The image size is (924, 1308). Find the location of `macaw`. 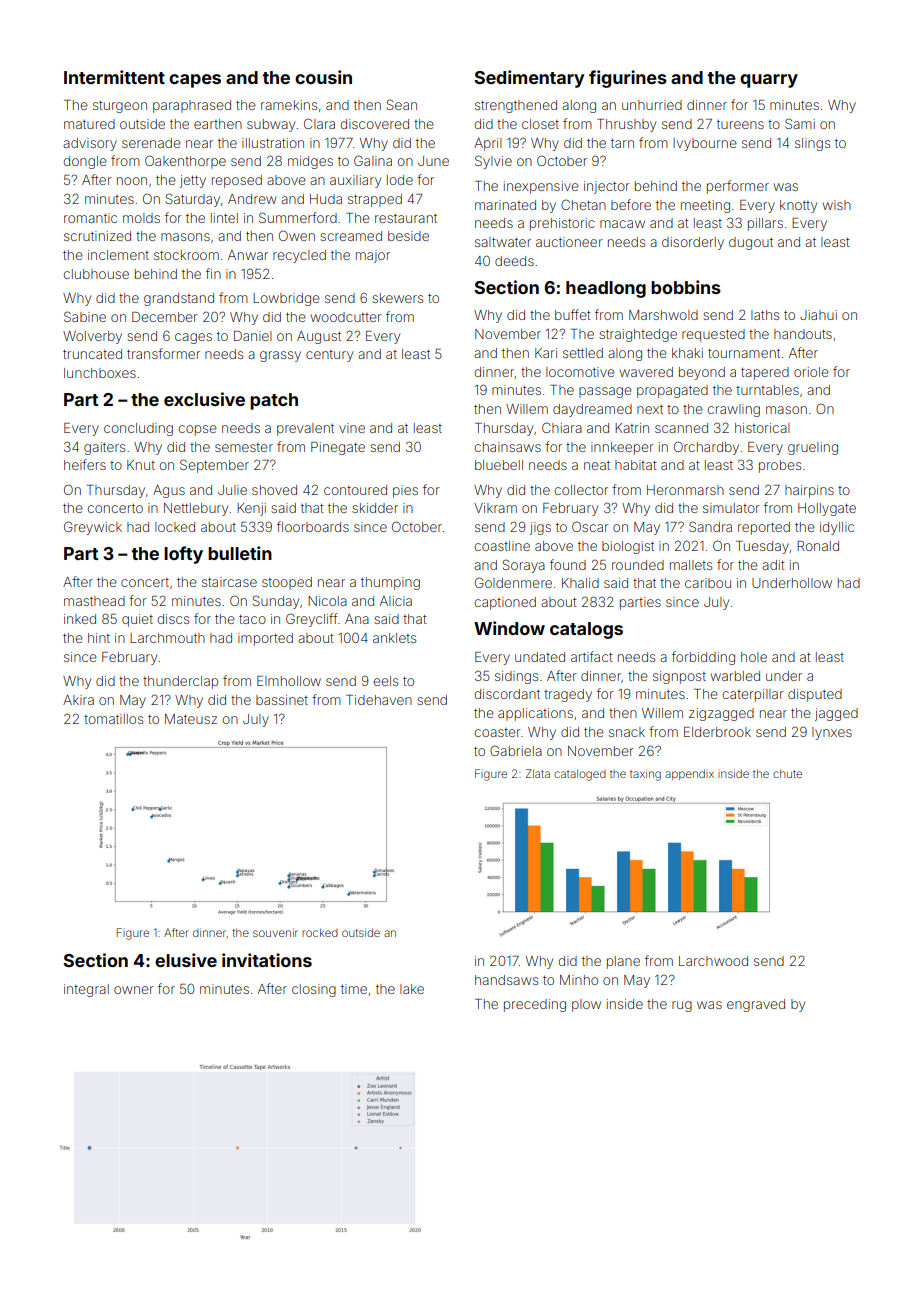

macaw is located at coordinates (622, 224).
